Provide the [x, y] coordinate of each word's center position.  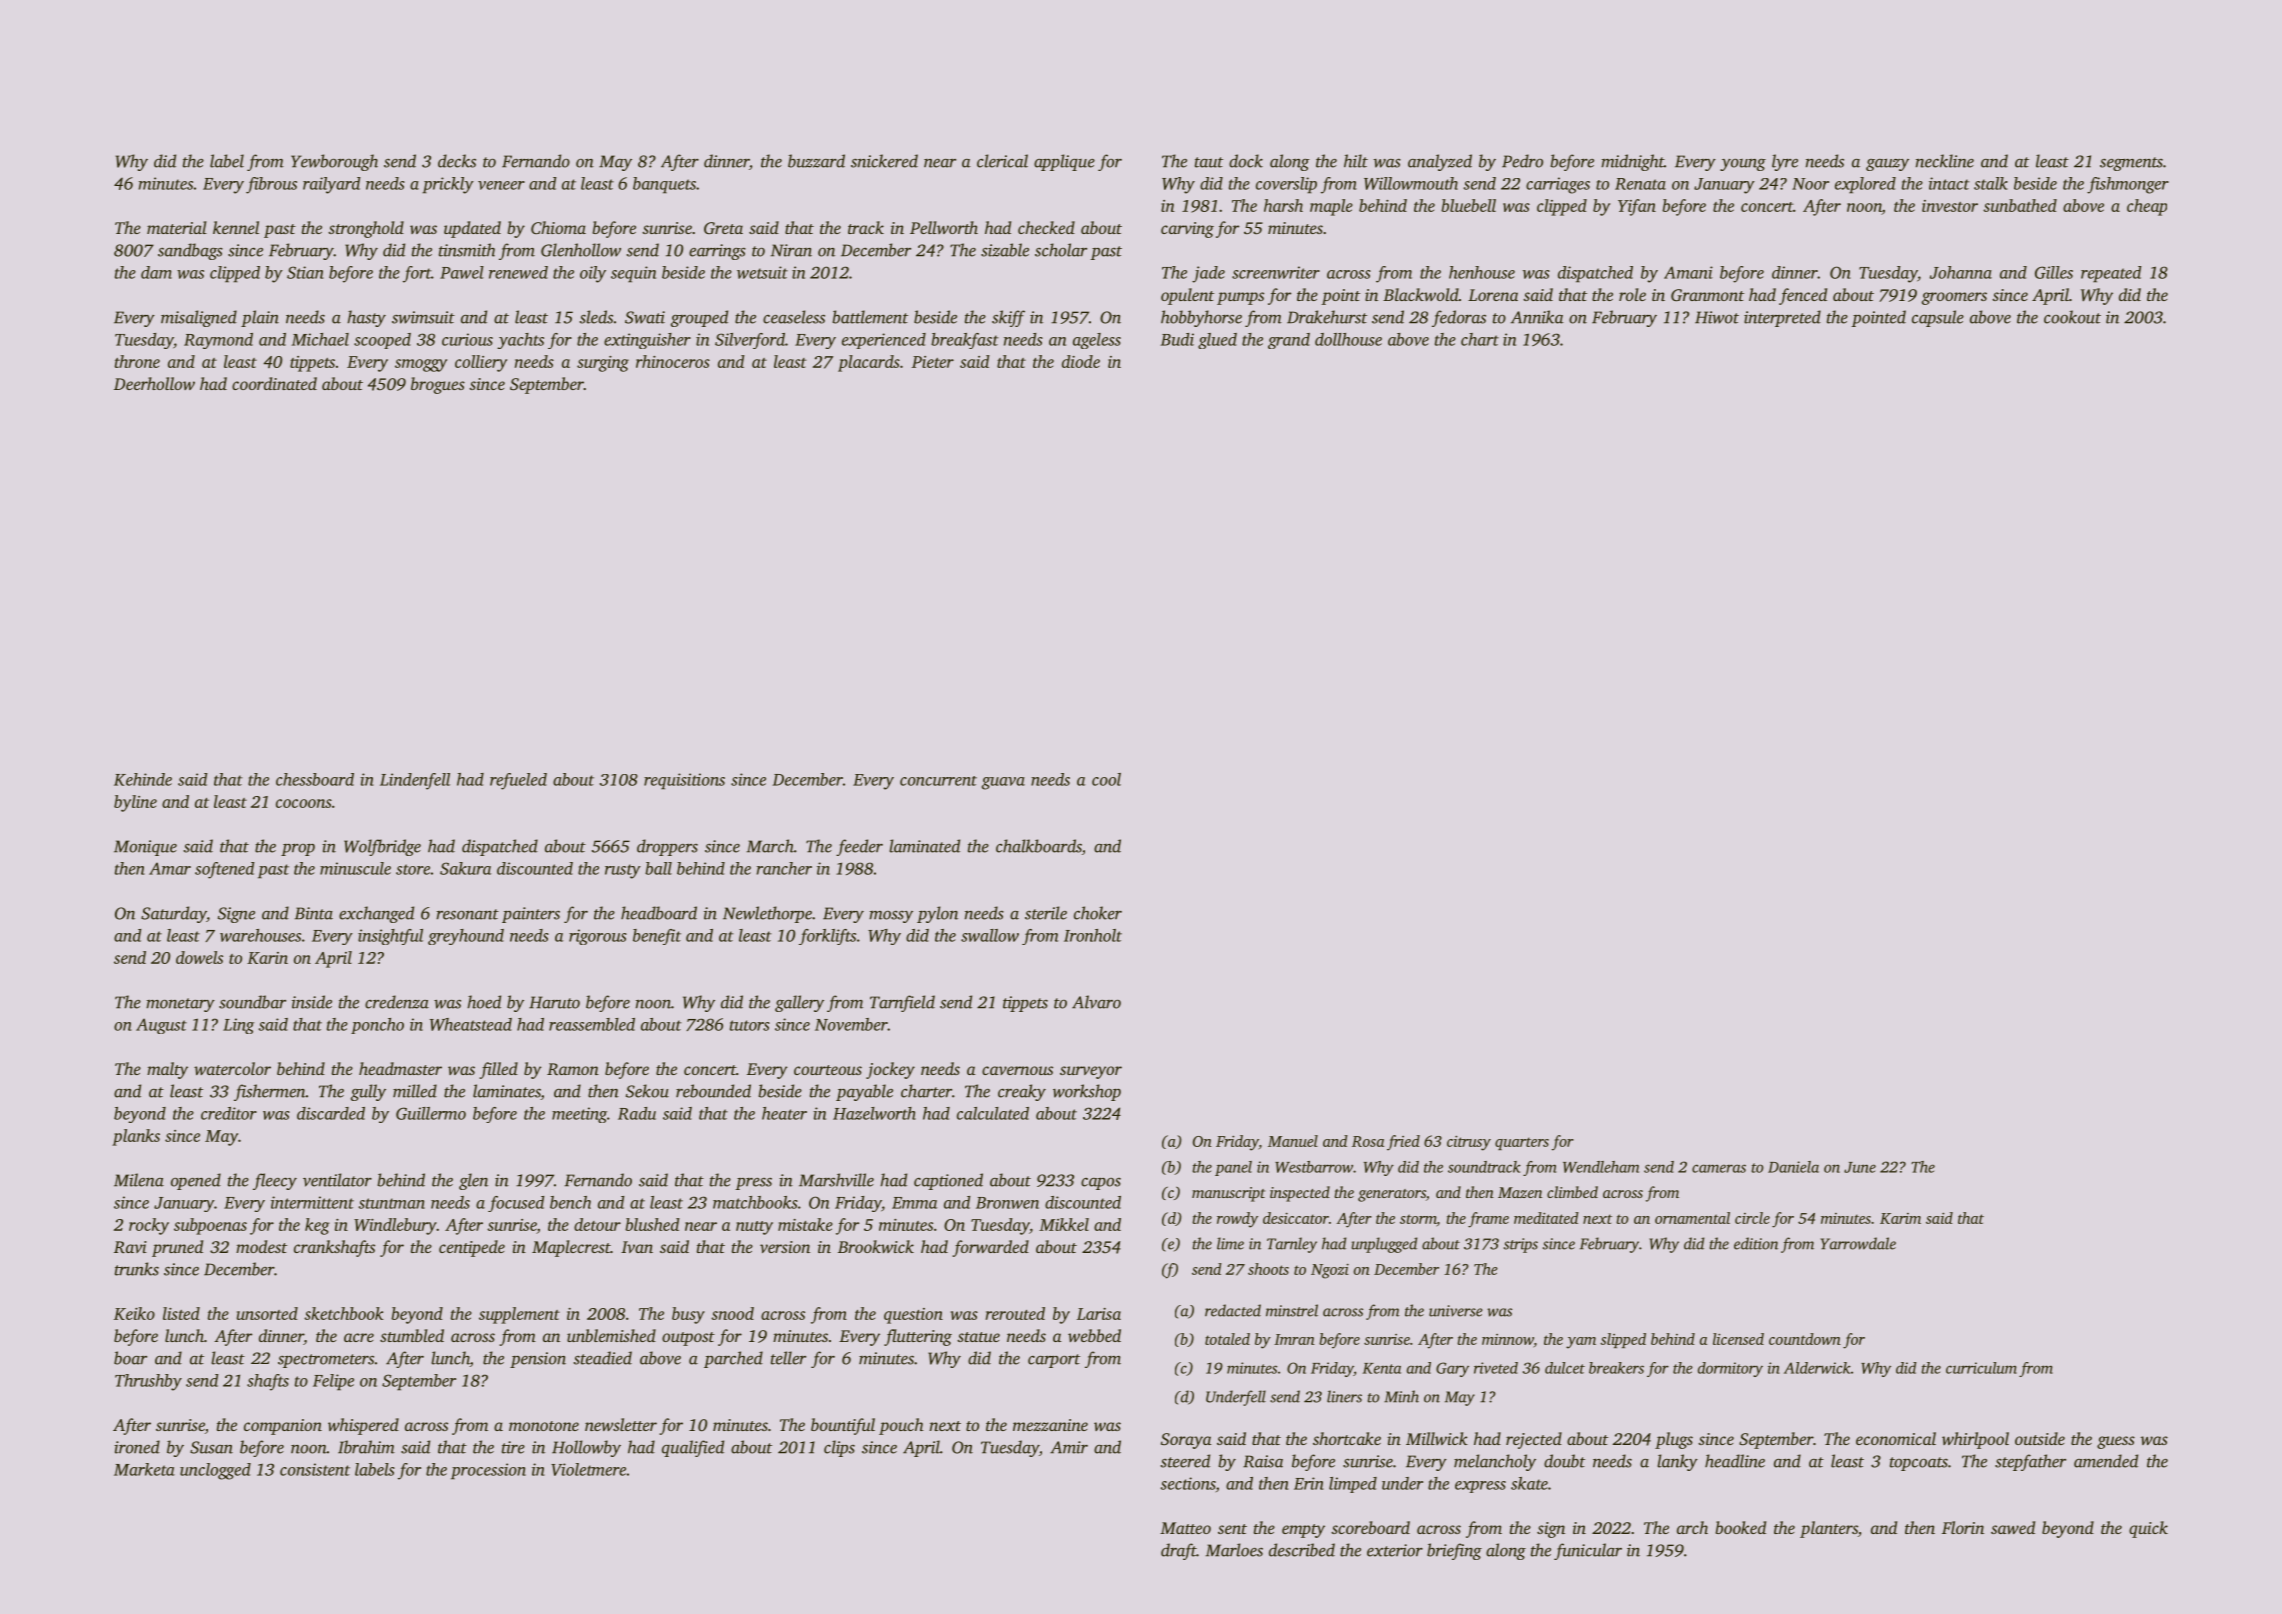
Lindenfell [415, 781]
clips [839, 1448]
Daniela [1793, 1167]
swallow [990, 935]
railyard [331, 185]
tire [513, 1447]
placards [869, 363]
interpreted [1782, 318]
